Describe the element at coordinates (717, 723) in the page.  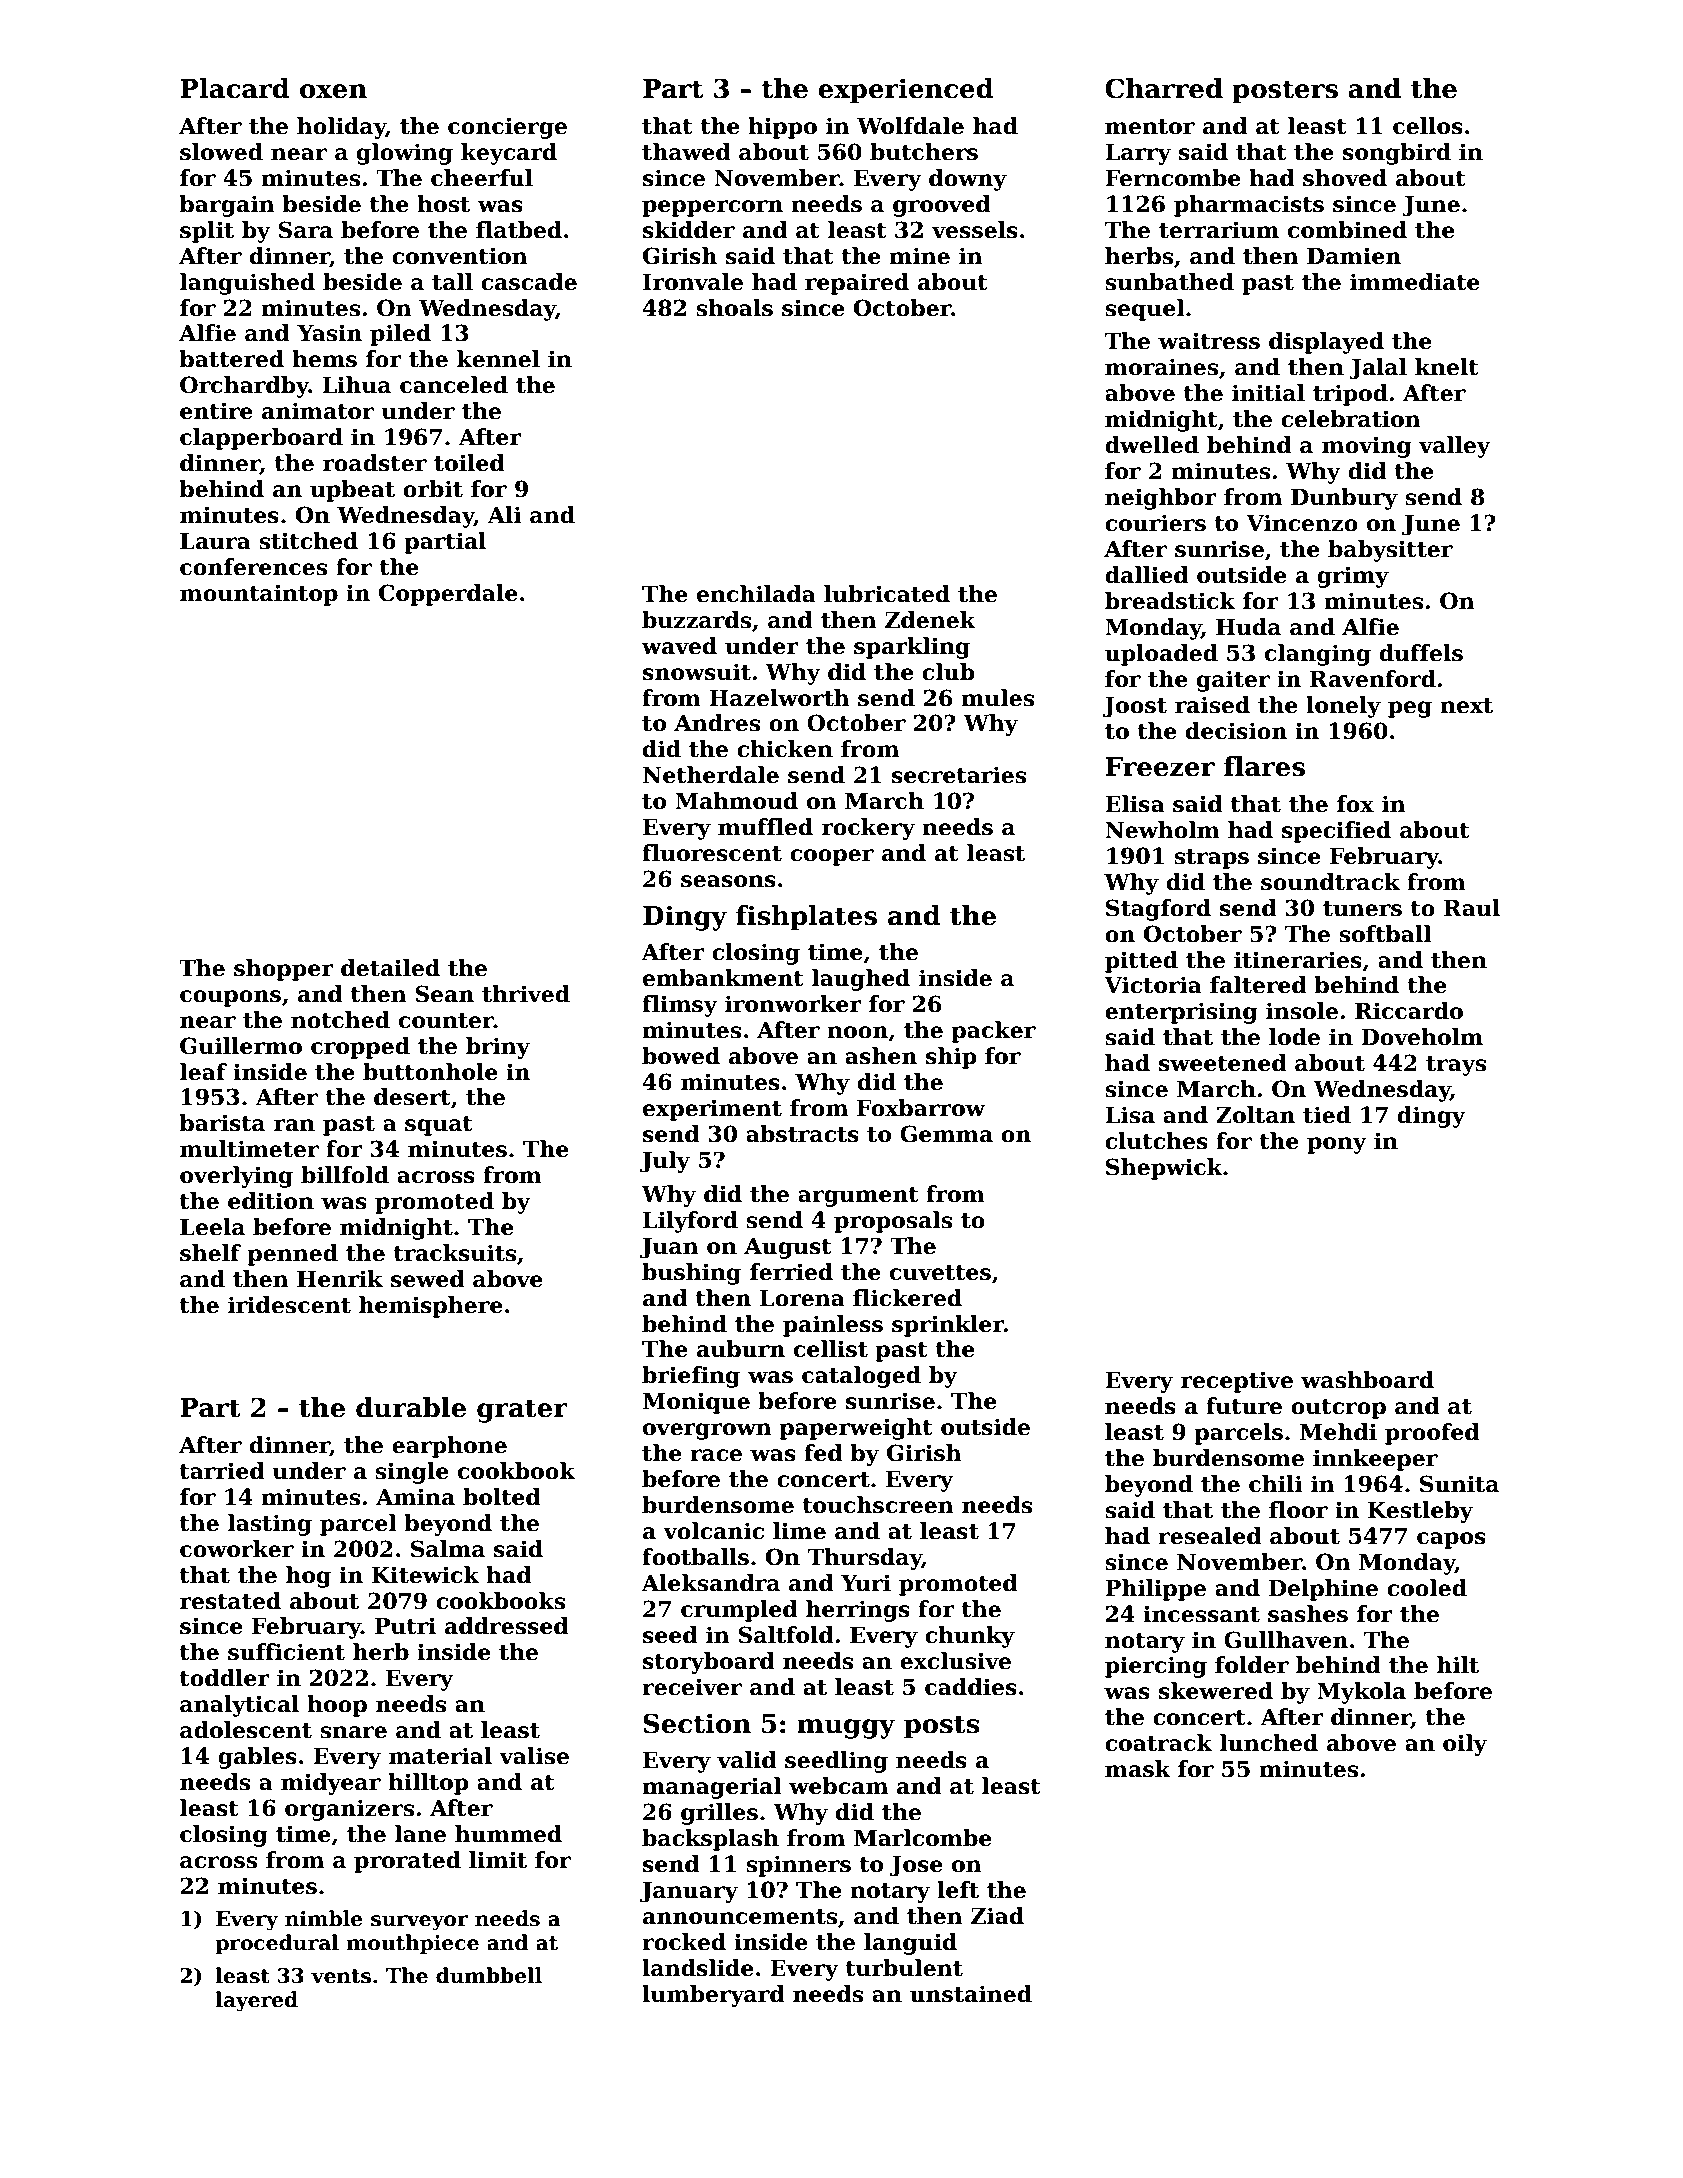
I see `Andres` at that location.
